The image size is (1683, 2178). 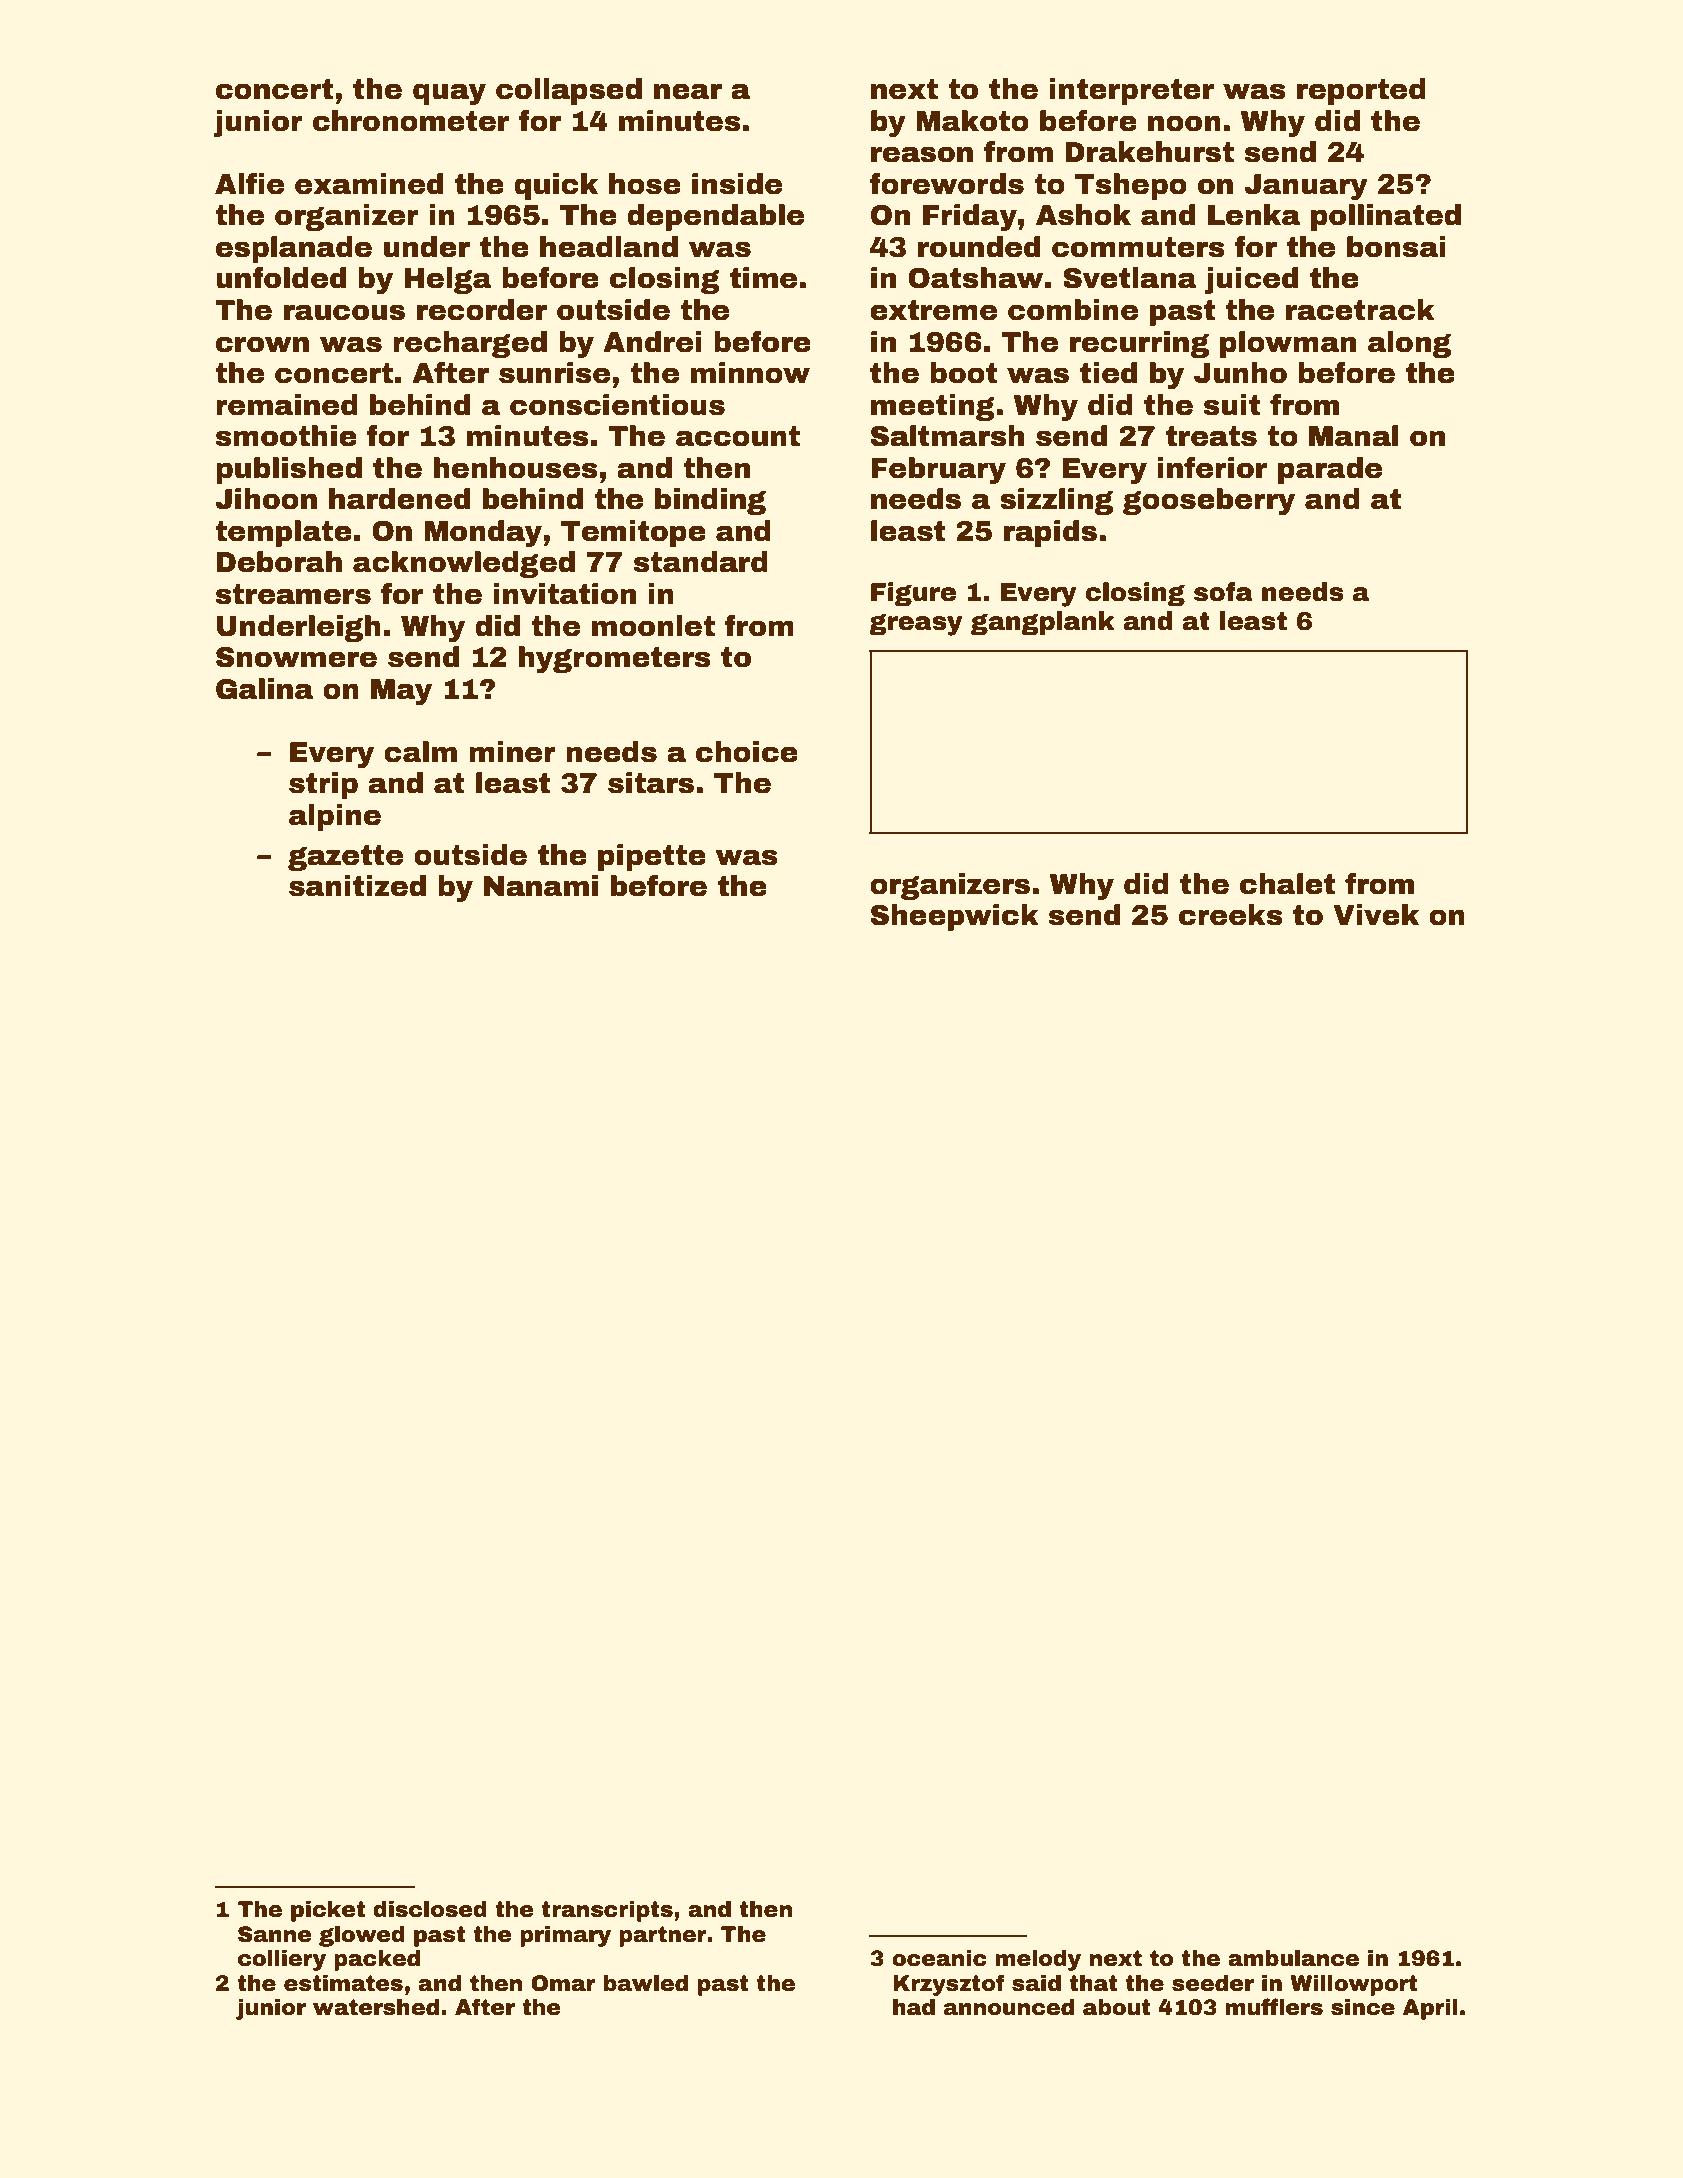 I want to click on April, so click(x=1430, y=2009).
